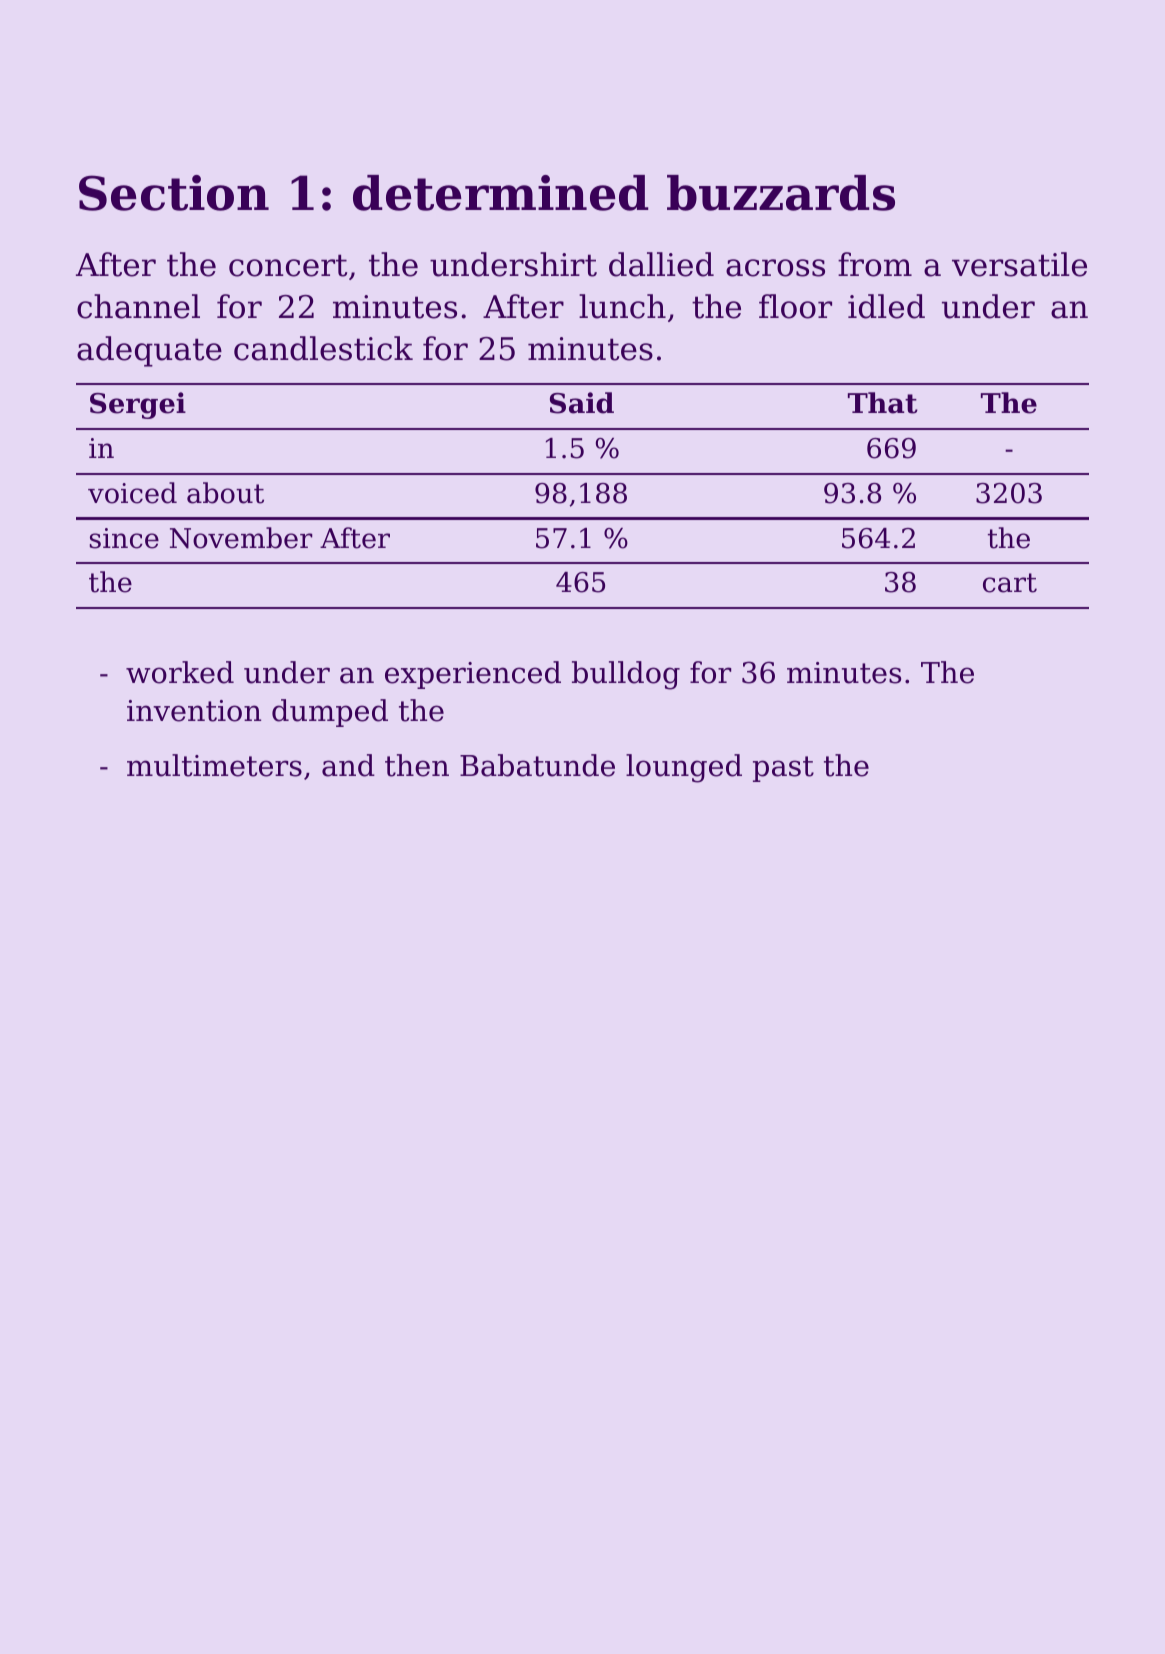  Describe the element at coordinates (174, 193) in the document. I see `Section` at that location.
